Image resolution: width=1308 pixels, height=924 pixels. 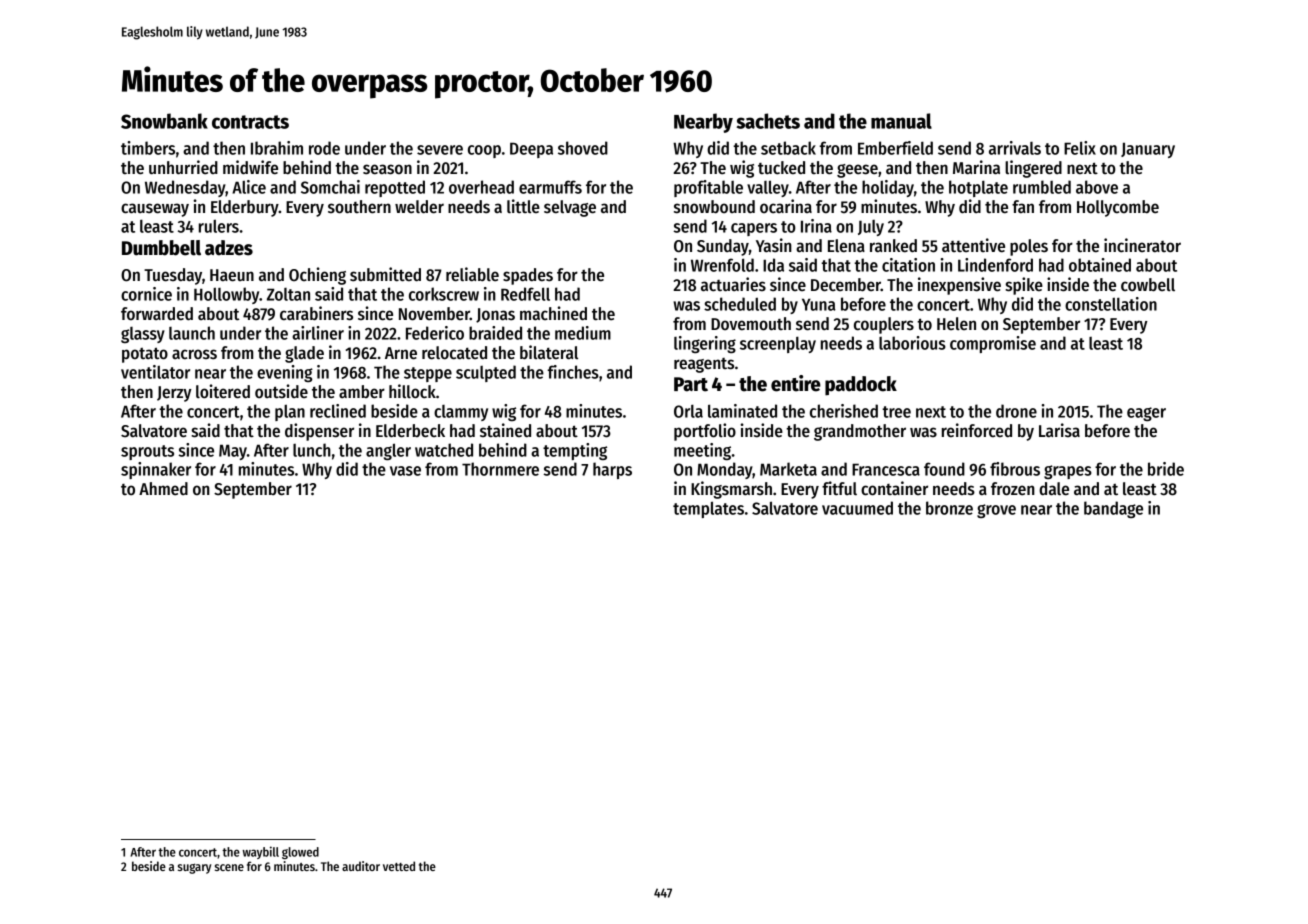 I want to click on templates, so click(x=708, y=509).
